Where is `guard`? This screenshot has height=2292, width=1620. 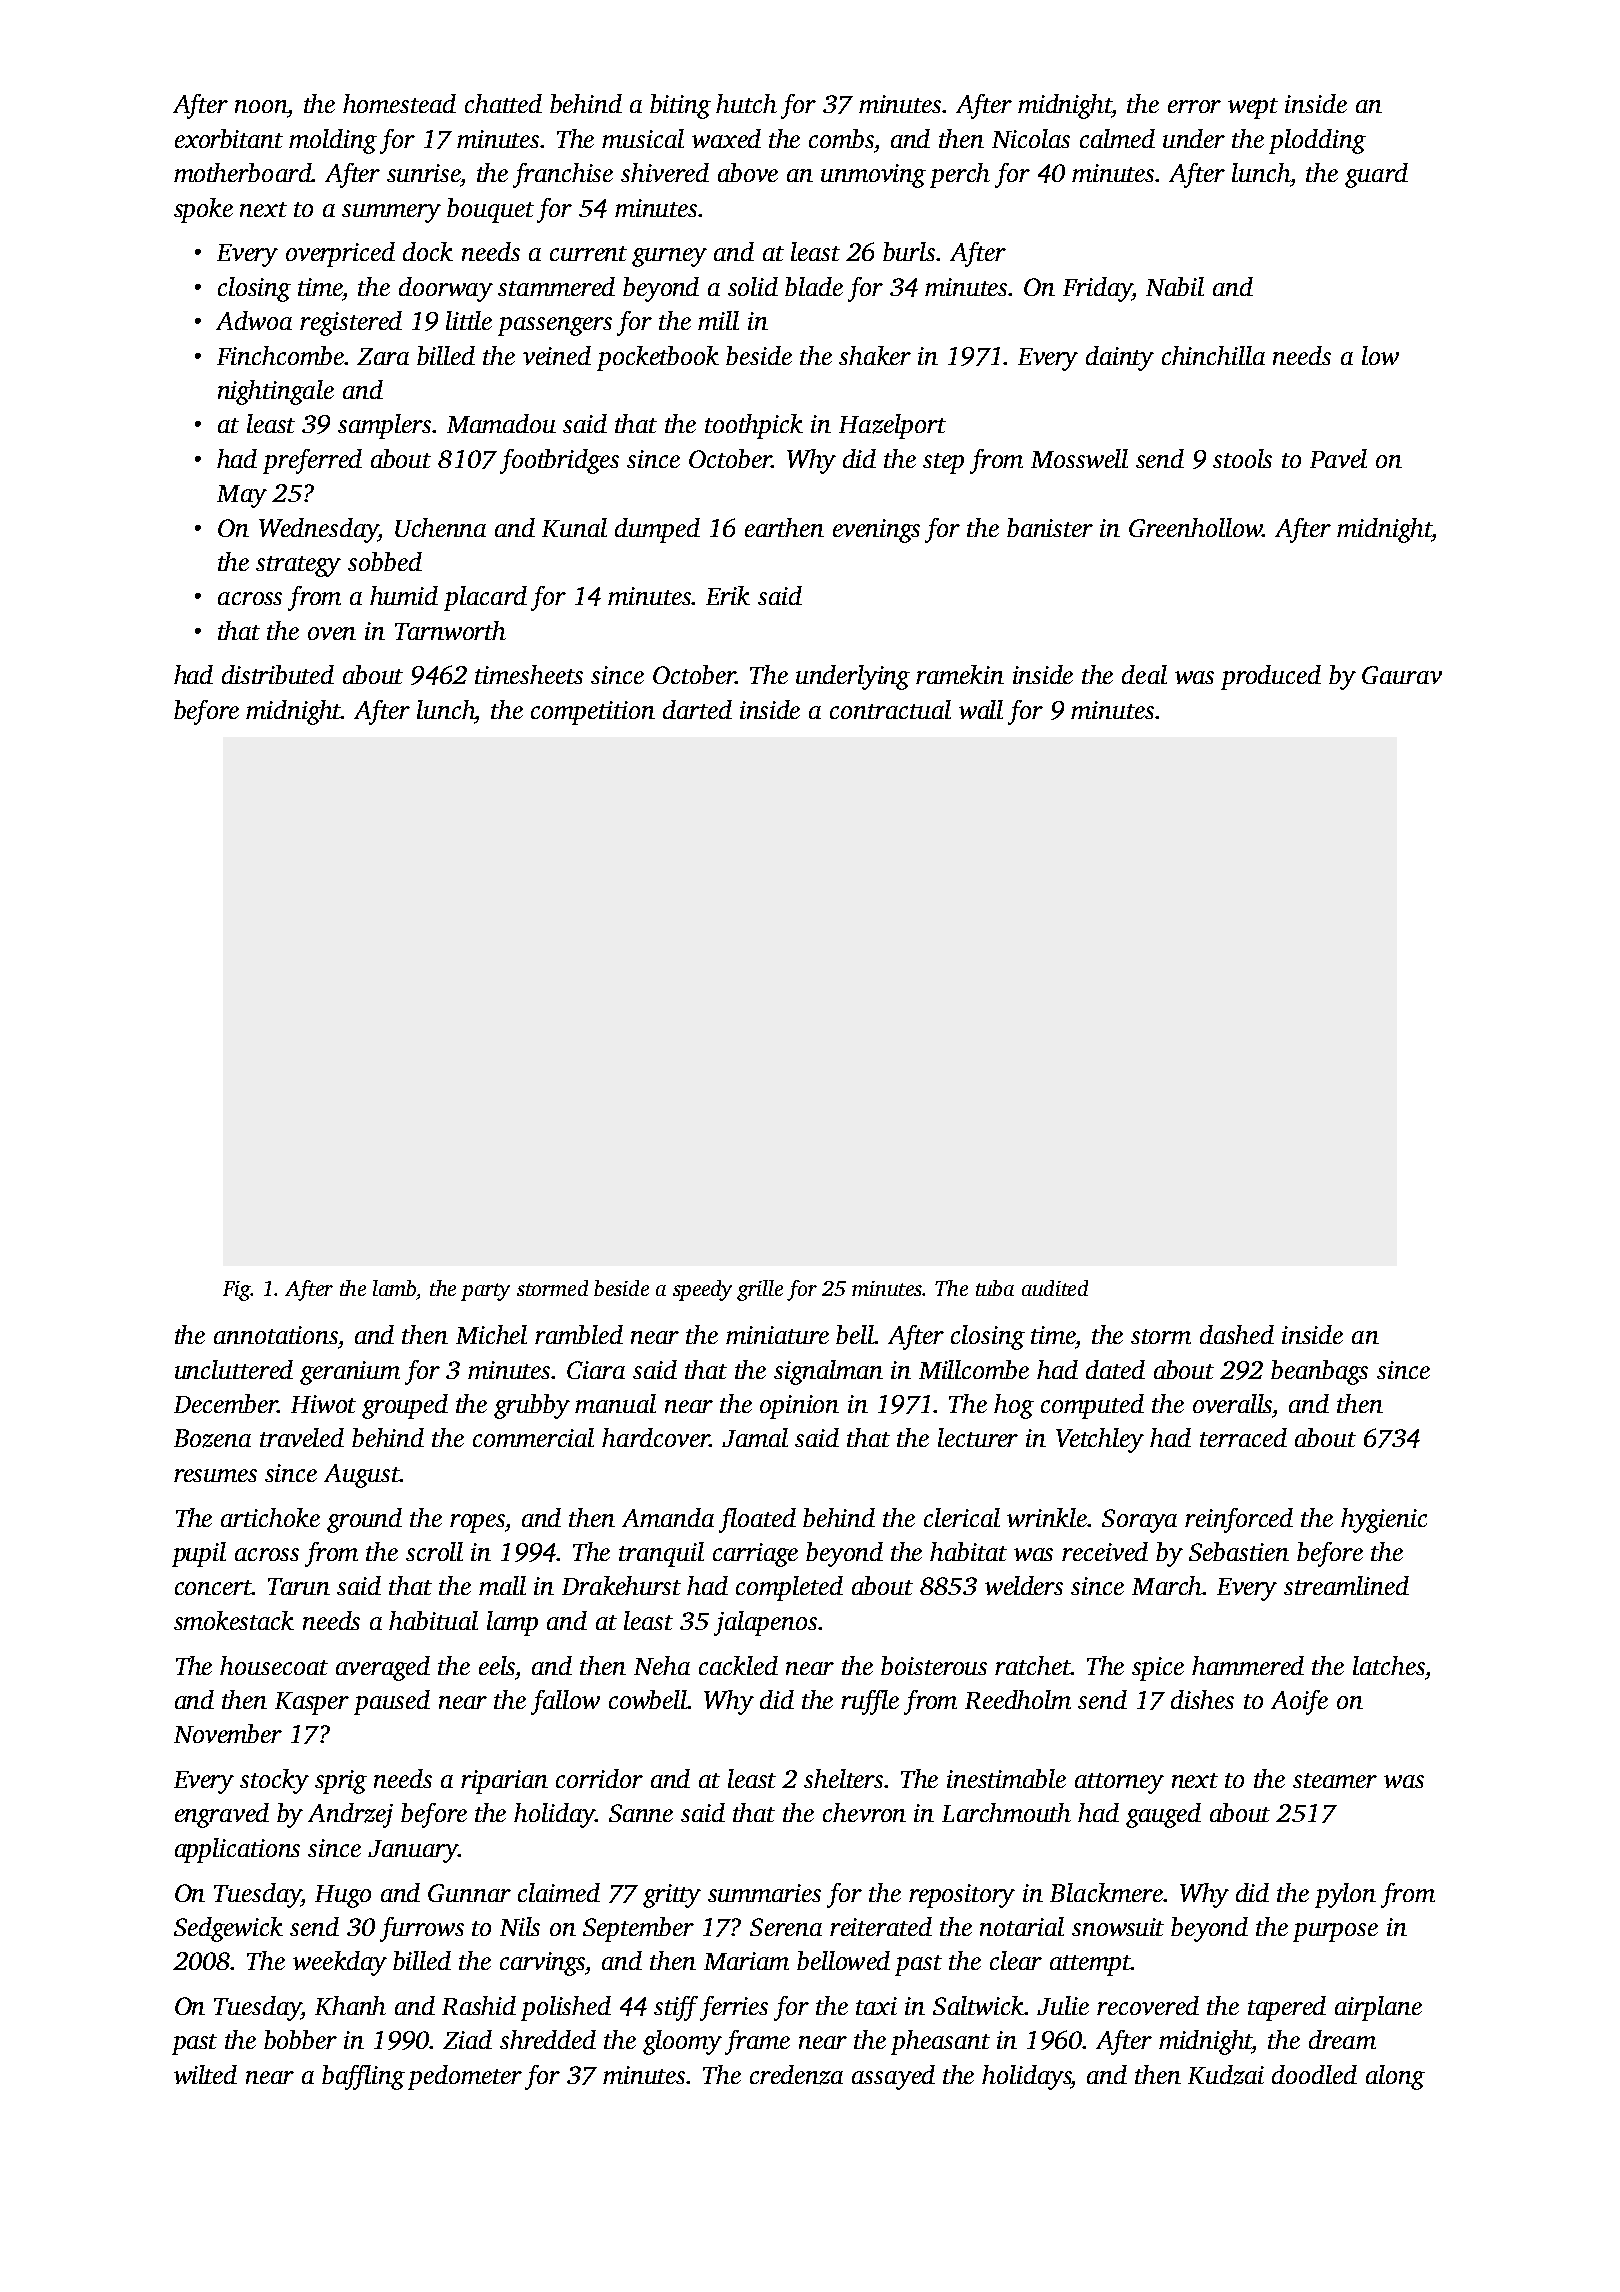
guard is located at coordinates (1376, 175).
